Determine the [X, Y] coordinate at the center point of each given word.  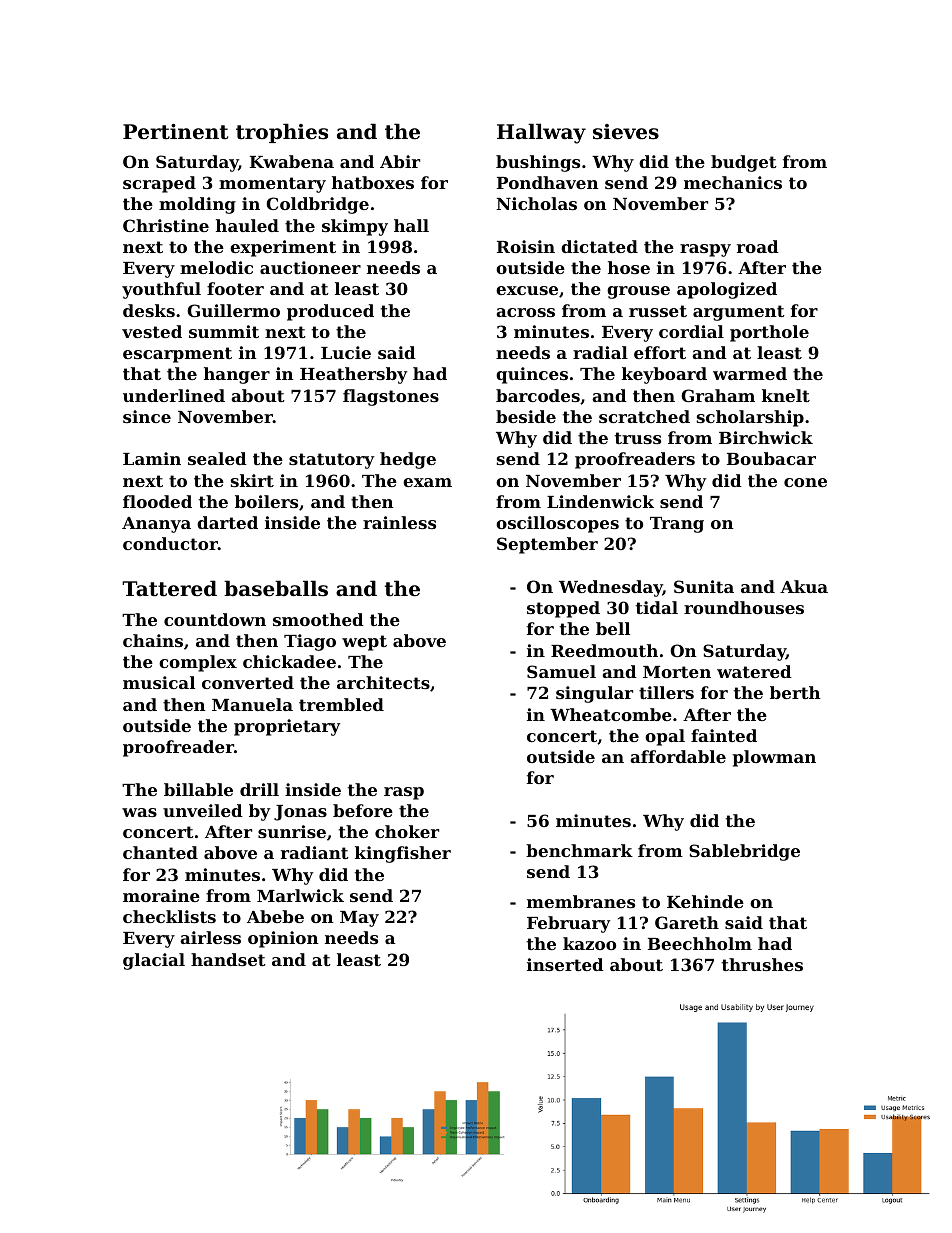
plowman [774, 758]
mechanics [733, 182]
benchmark [579, 850]
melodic [216, 267]
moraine [161, 895]
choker [407, 831]
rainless [399, 522]
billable [198, 789]
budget [744, 163]
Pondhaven [548, 182]
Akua [804, 586]
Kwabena [292, 161]
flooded [157, 501]
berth [795, 692]
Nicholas [536, 203]
